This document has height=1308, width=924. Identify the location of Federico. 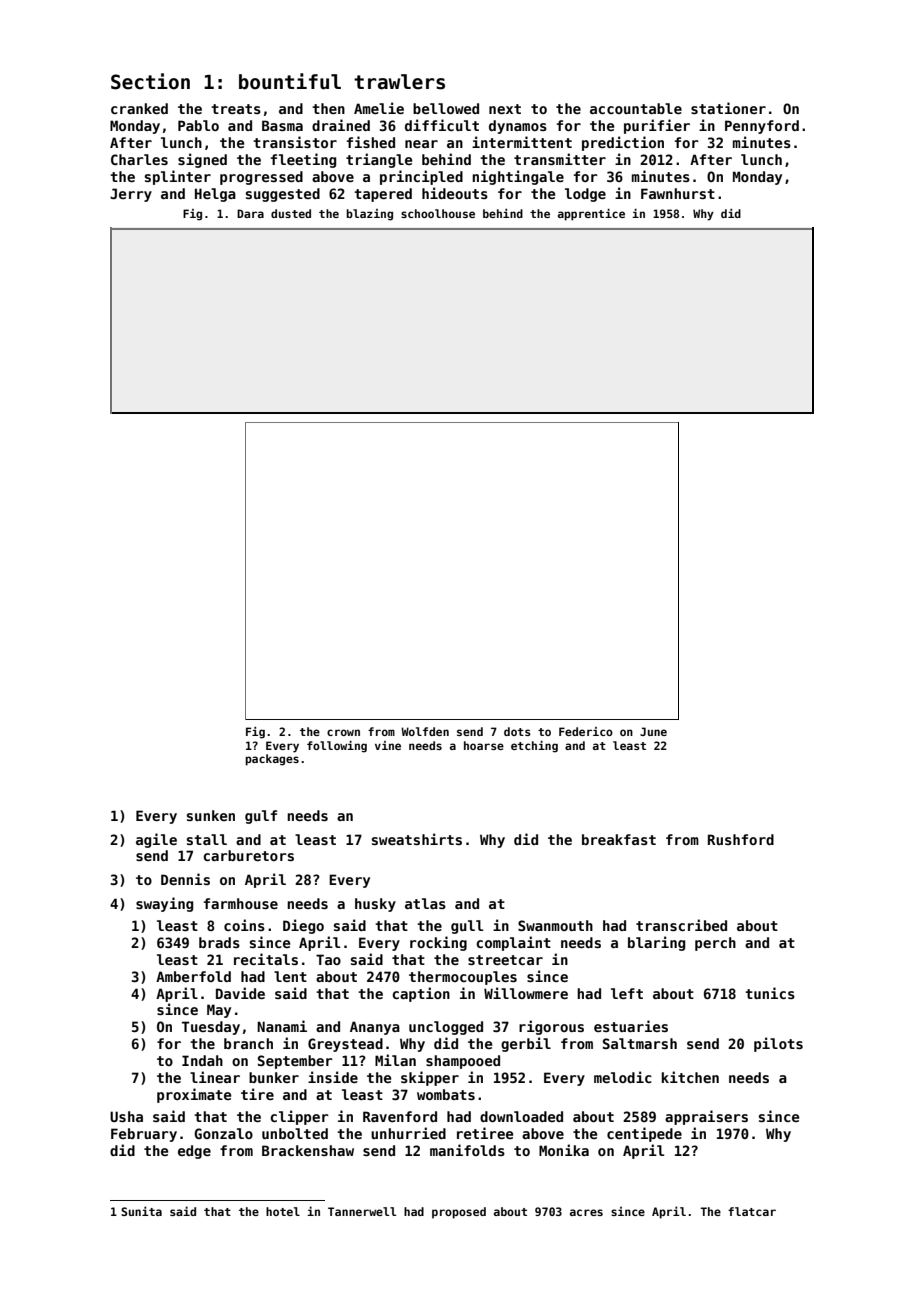
(586, 731).
